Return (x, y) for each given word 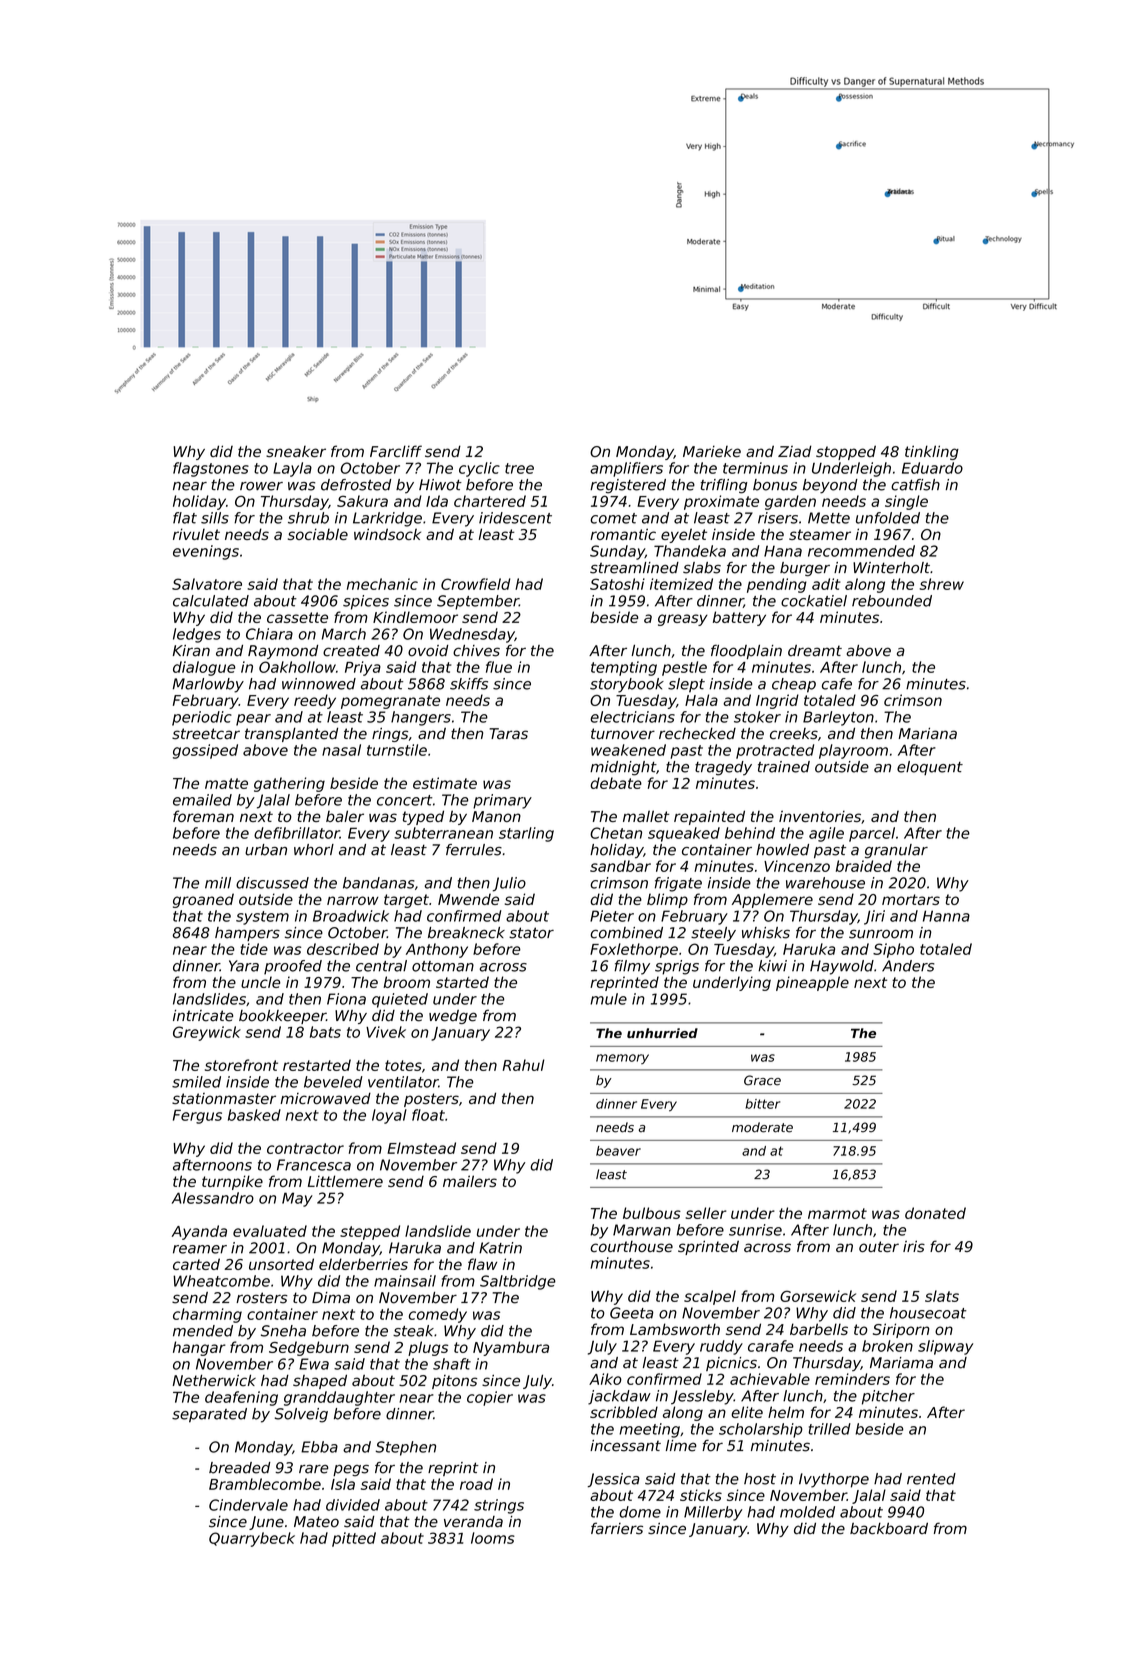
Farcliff (396, 451)
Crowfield (476, 584)
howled (782, 850)
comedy (438, 1315)
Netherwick (214, 1381)
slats (942, 1296)
